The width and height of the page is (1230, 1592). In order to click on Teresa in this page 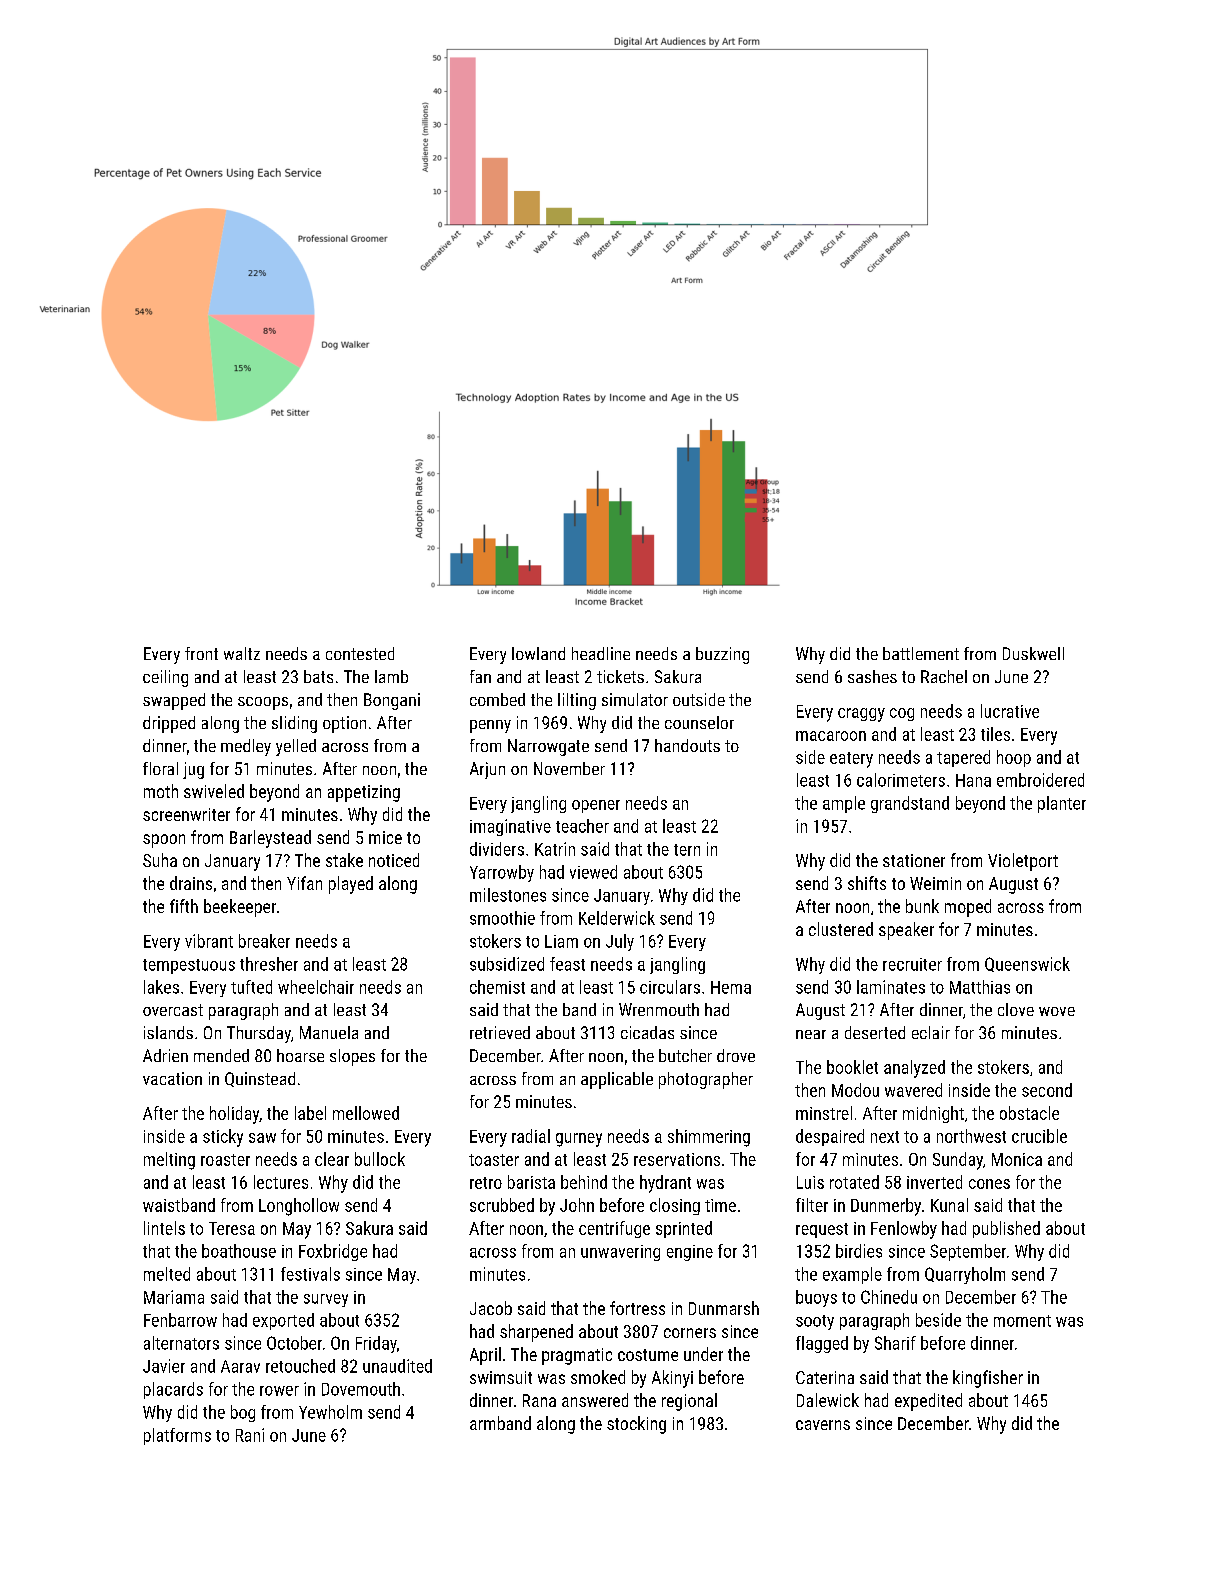, I will do `click(232, 1228)`.
